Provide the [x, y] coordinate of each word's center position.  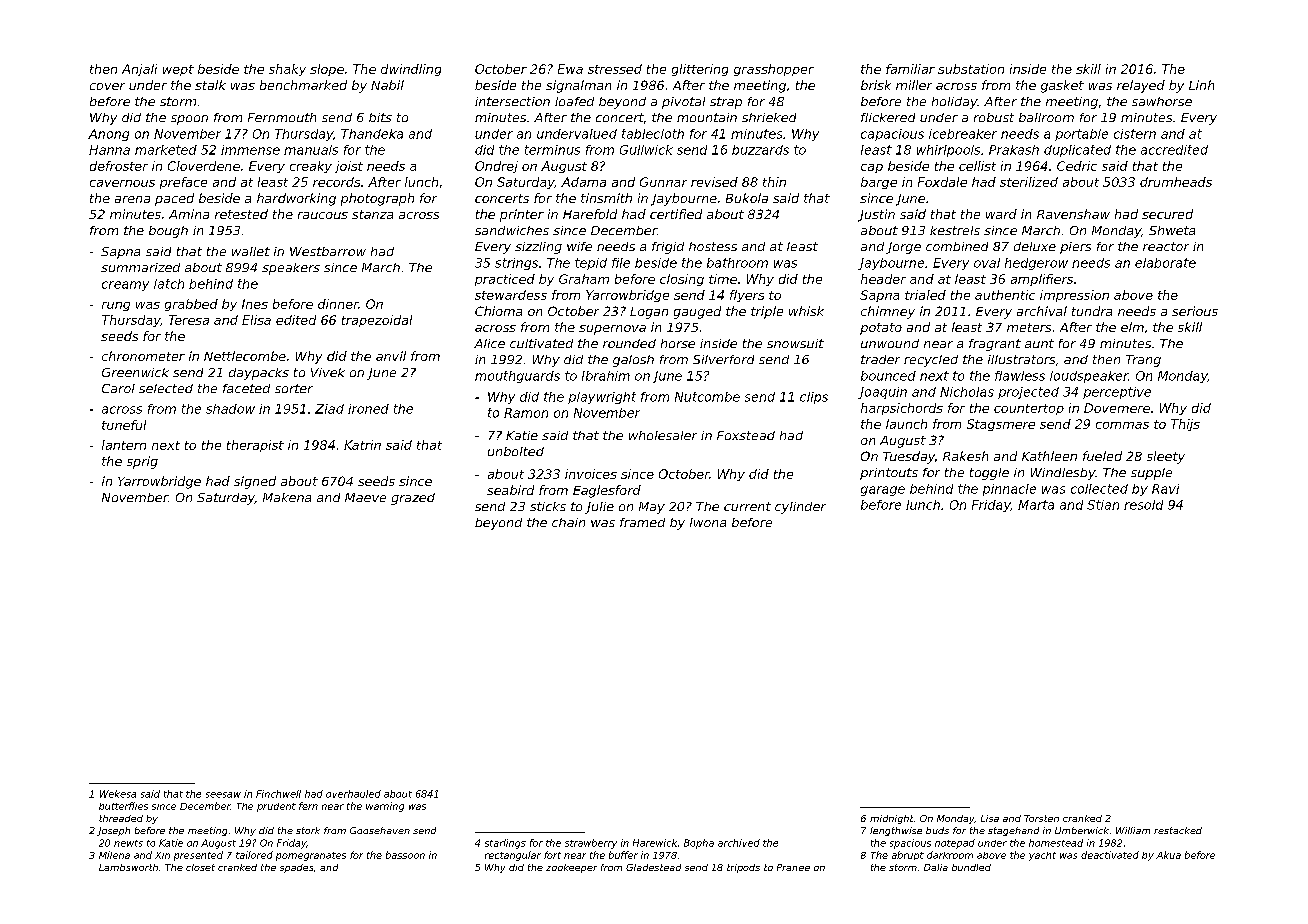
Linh [1201, 85]
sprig [142, 462]
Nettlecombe [245, 356]
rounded [629, 343]
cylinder [800, 508]
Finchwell [278, 794]
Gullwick [646, 150]
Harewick [655, 843]
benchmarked [303, 85]
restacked [1178, 830]
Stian [1103, 505]
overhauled [353, 794]
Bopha [699, 844]
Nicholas [967, 392]
